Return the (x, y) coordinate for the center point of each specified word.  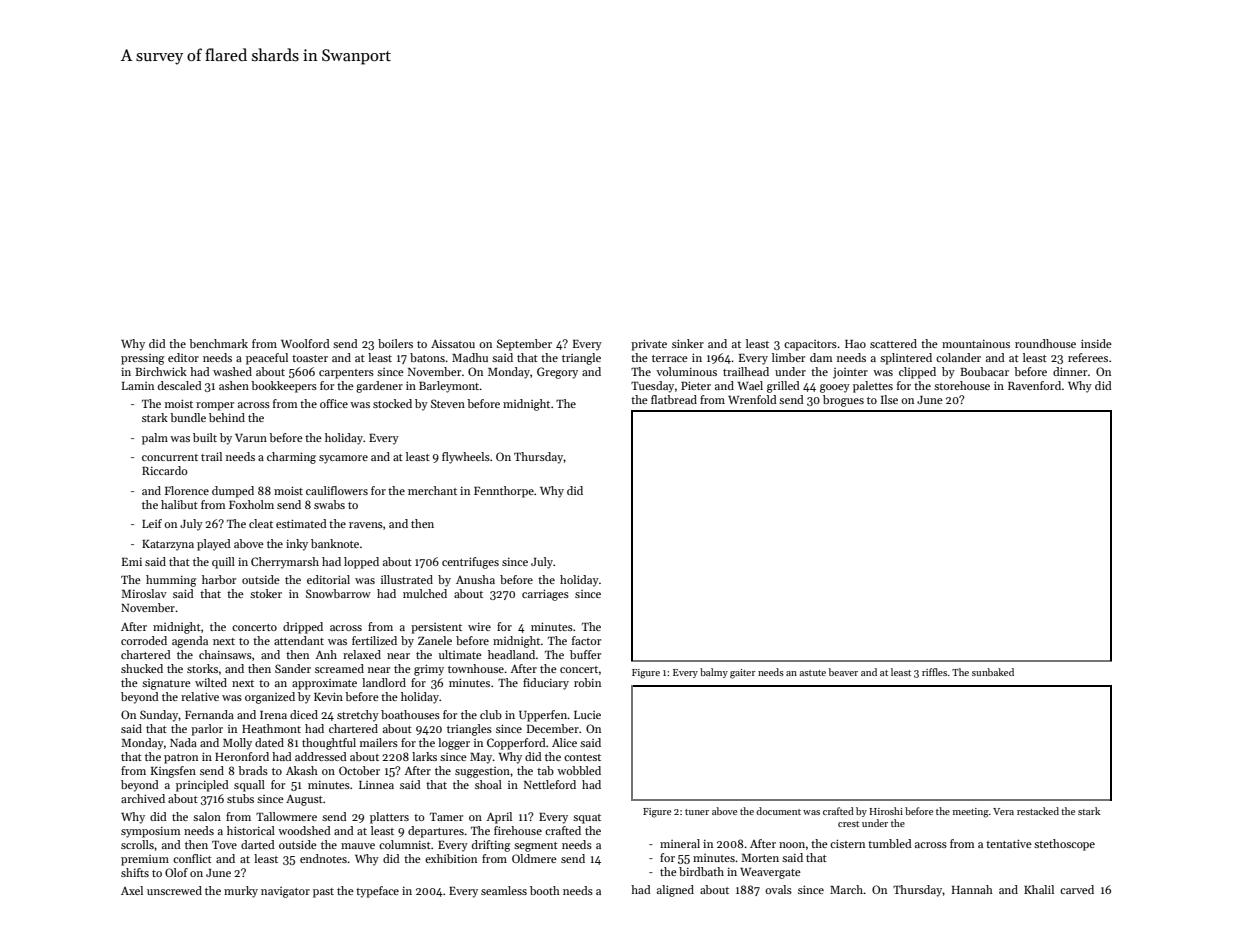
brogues (843, 401)
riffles (934, 672)
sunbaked (993, 672)
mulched (425, 593)
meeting (971, 813)
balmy (714, 673)
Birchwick (161, 371)
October (359, 770)
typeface (377, 892)
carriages (545, 595)
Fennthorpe (504, 492)
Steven (448, 403)
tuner (697, 812)
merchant (432, 490)
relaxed (362, 654)
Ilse (889, 399)
